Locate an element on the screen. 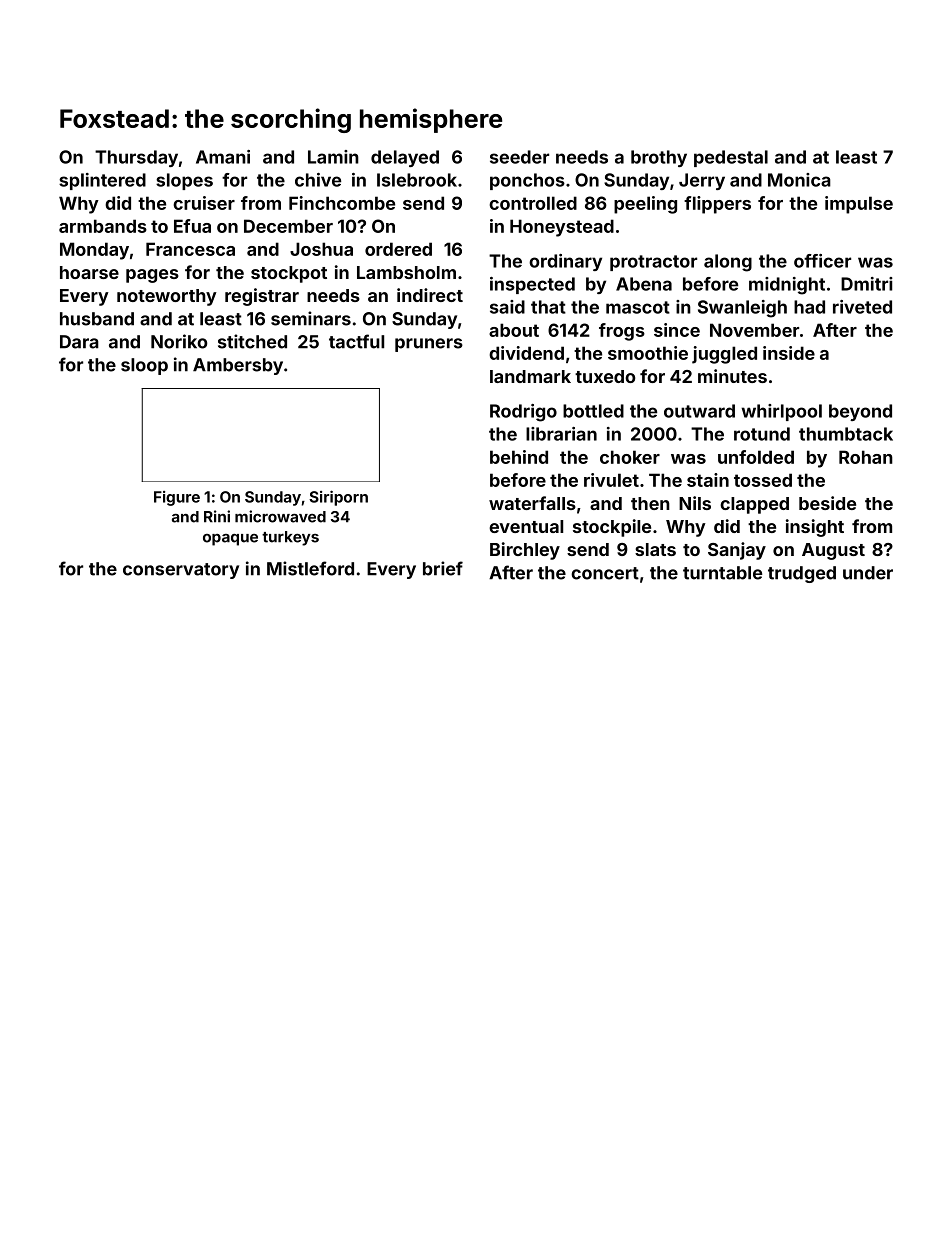 This screenshot has width=952, height=1233. hoarse is located at coordinates (89, 272).
